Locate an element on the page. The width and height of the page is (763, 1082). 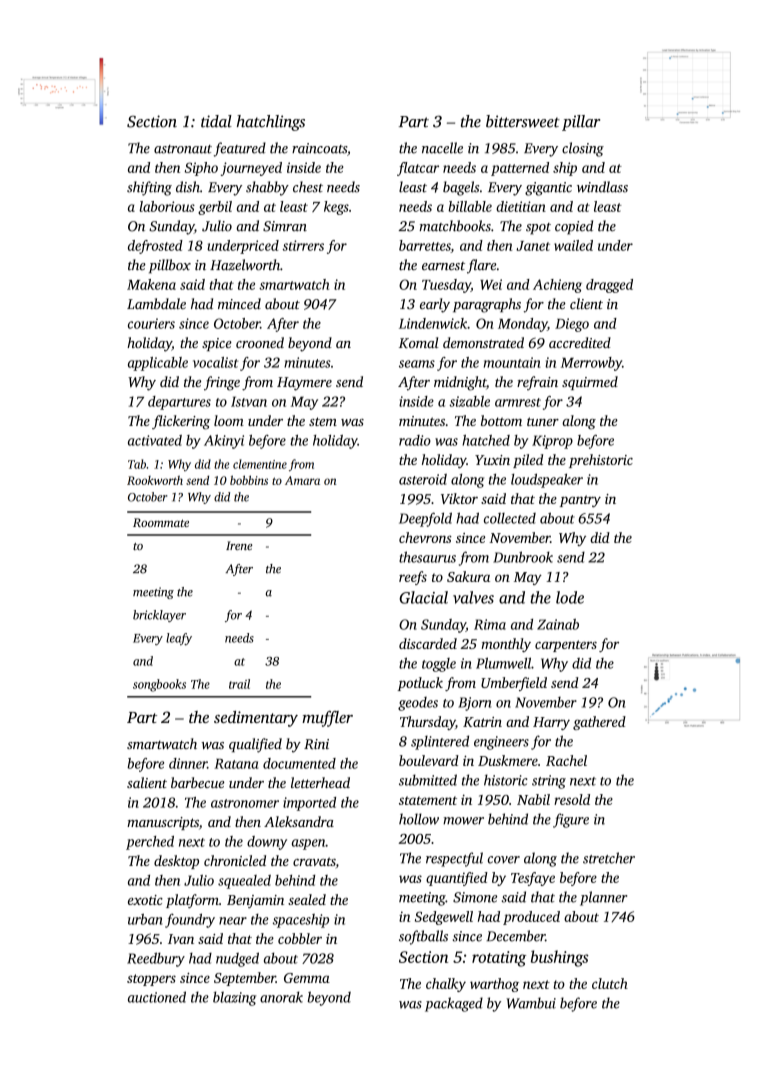
Sipho is located at coordinates (201, 169).
